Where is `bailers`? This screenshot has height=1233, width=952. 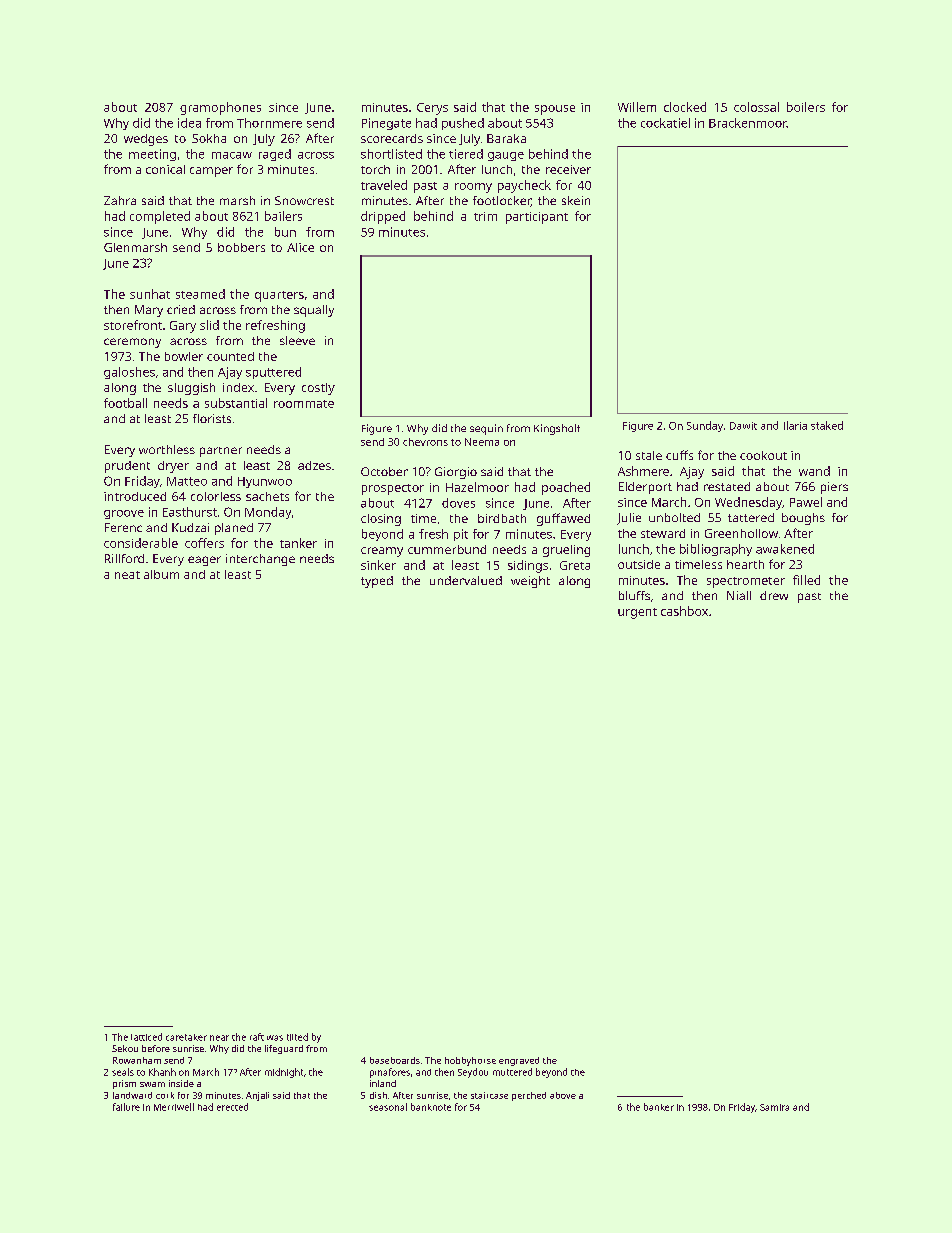
bailers is located at coordinates (283, 216).
